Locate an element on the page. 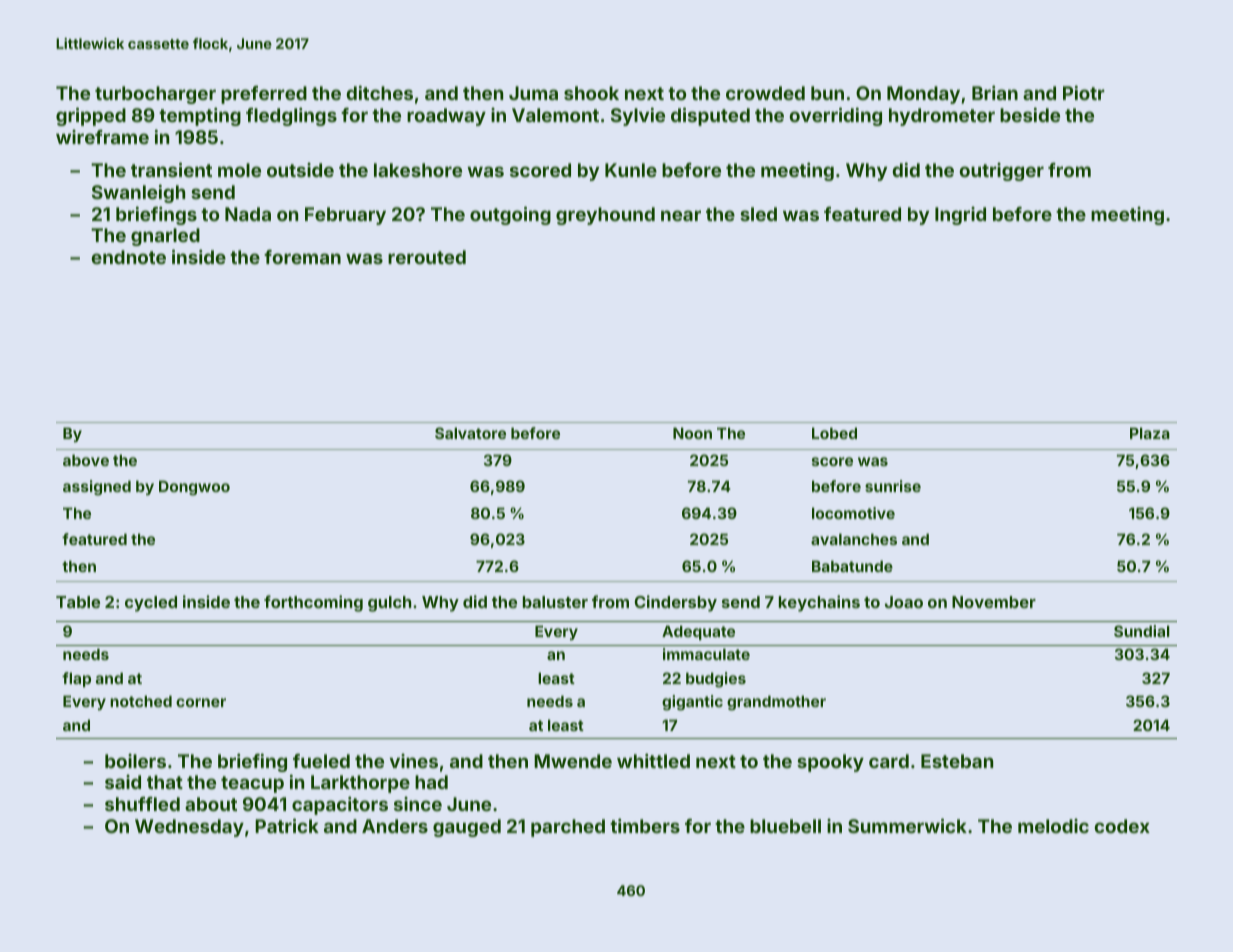  November is located at coordinates (994, 602).
